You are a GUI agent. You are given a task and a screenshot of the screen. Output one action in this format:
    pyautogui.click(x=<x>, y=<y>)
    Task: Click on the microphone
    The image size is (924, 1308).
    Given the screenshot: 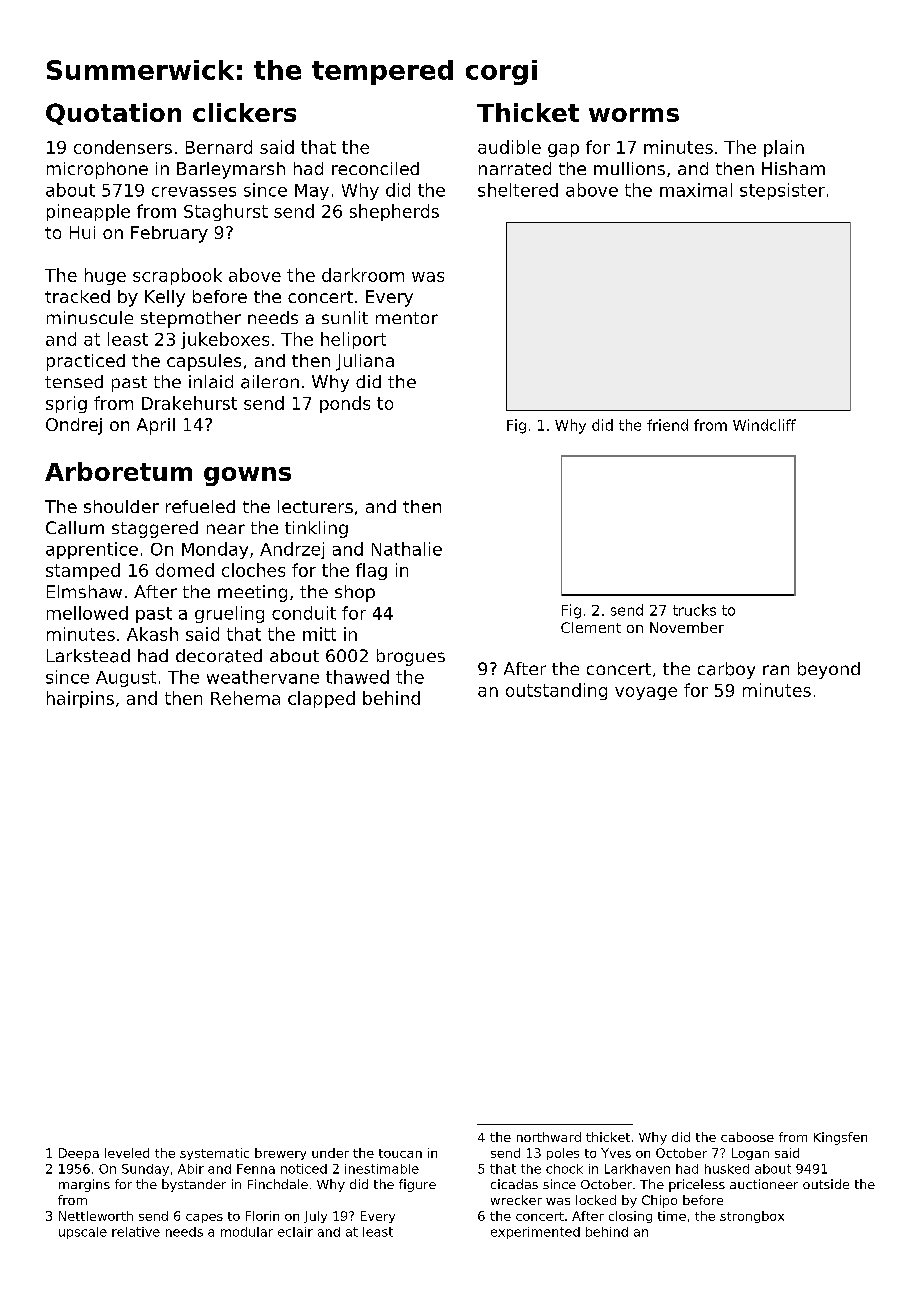 What is the action you would take?
    pyautogui.click(x=97, y=170)
